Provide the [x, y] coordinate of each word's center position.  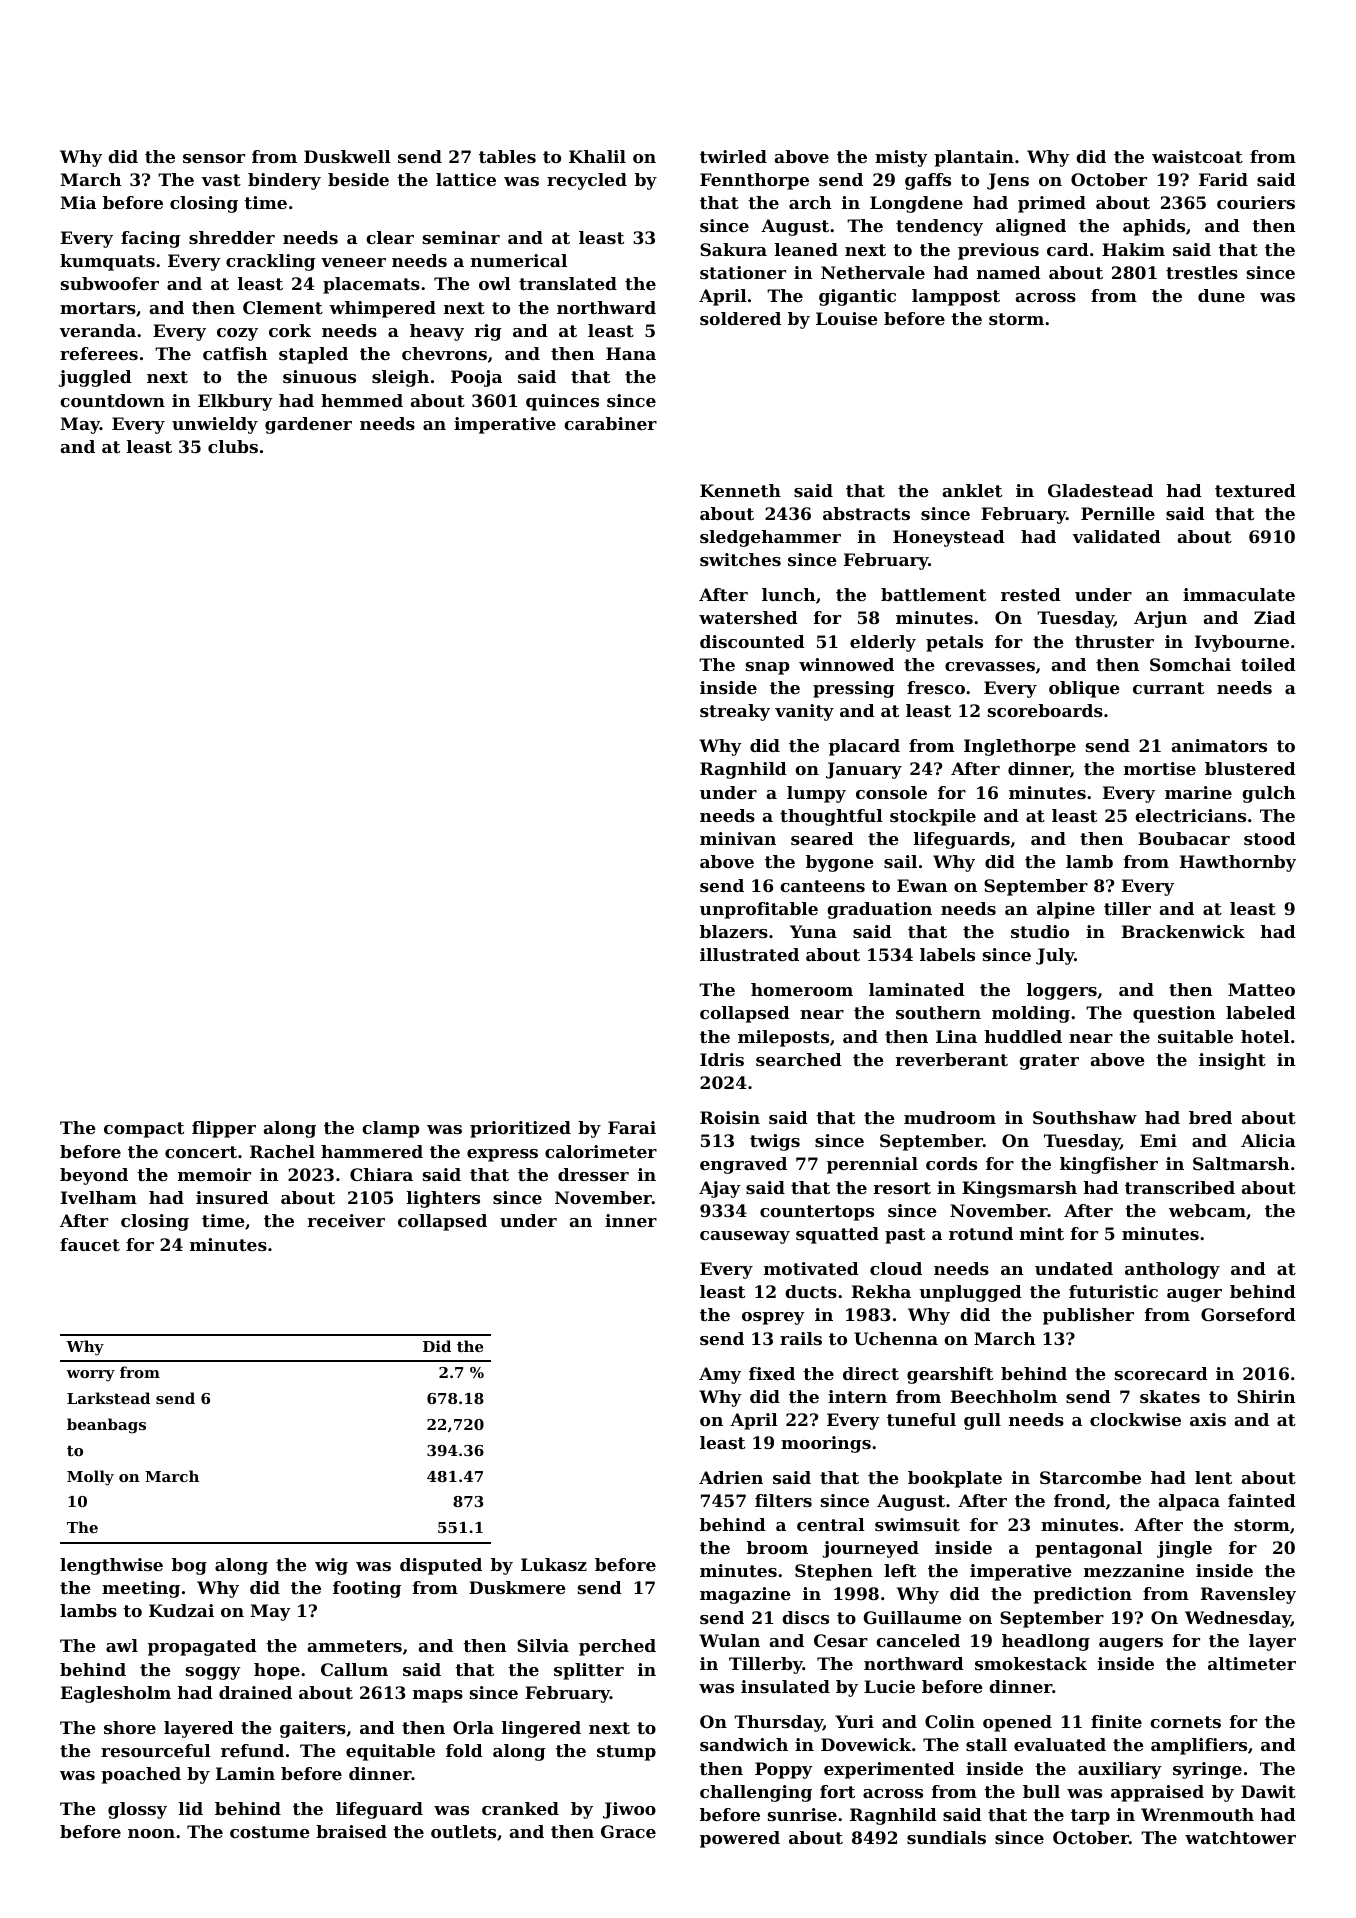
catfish [235, 353]
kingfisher [1109, 1165]
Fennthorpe [754, 181]
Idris [722, 1059]
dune [1221, 295]
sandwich [744, 1744]
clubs [233, 446]
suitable [1195, 1036]
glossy [137, 1810]
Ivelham [99, 1197]
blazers [734, 931]
